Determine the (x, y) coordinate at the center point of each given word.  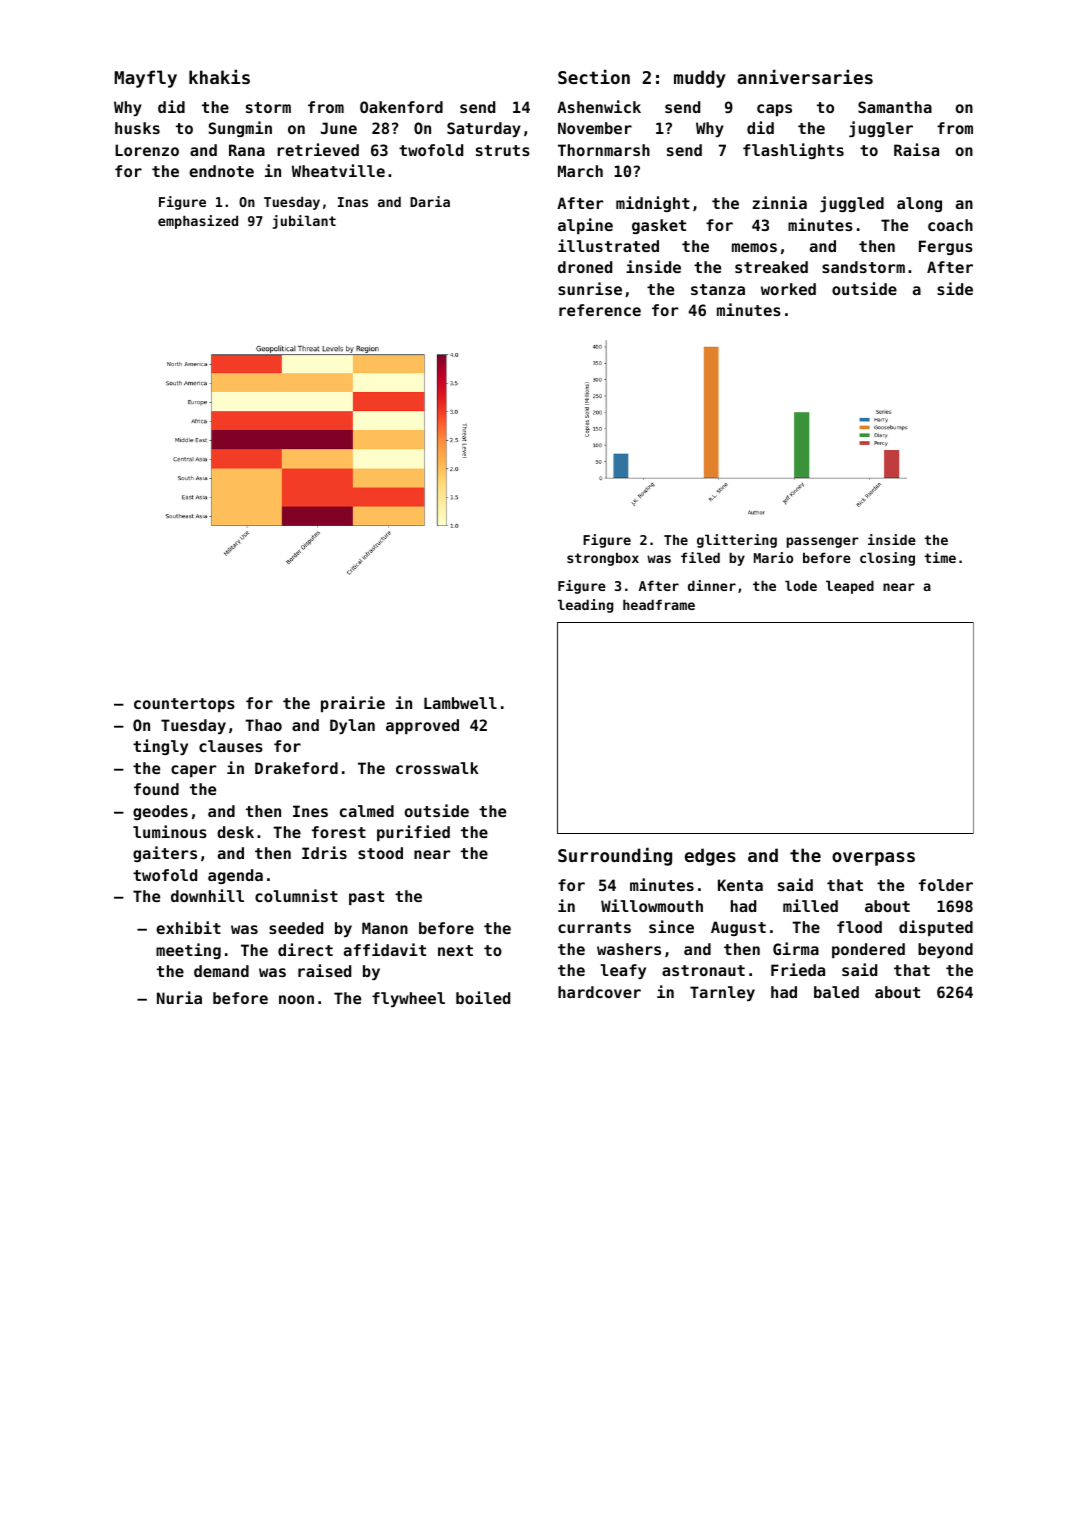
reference (600, 310)
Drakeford (296, 768)
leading (585, 606)
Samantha (895, 107)
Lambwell (460, 703)
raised (324, 970)
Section (594, 76)
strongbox (603, 559)
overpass (873, 859)
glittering (737, 541)
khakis (219, 76)
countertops (184, 705)
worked (788, 289)
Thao (263, 725)
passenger (822, 542)
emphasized (198, 222)
